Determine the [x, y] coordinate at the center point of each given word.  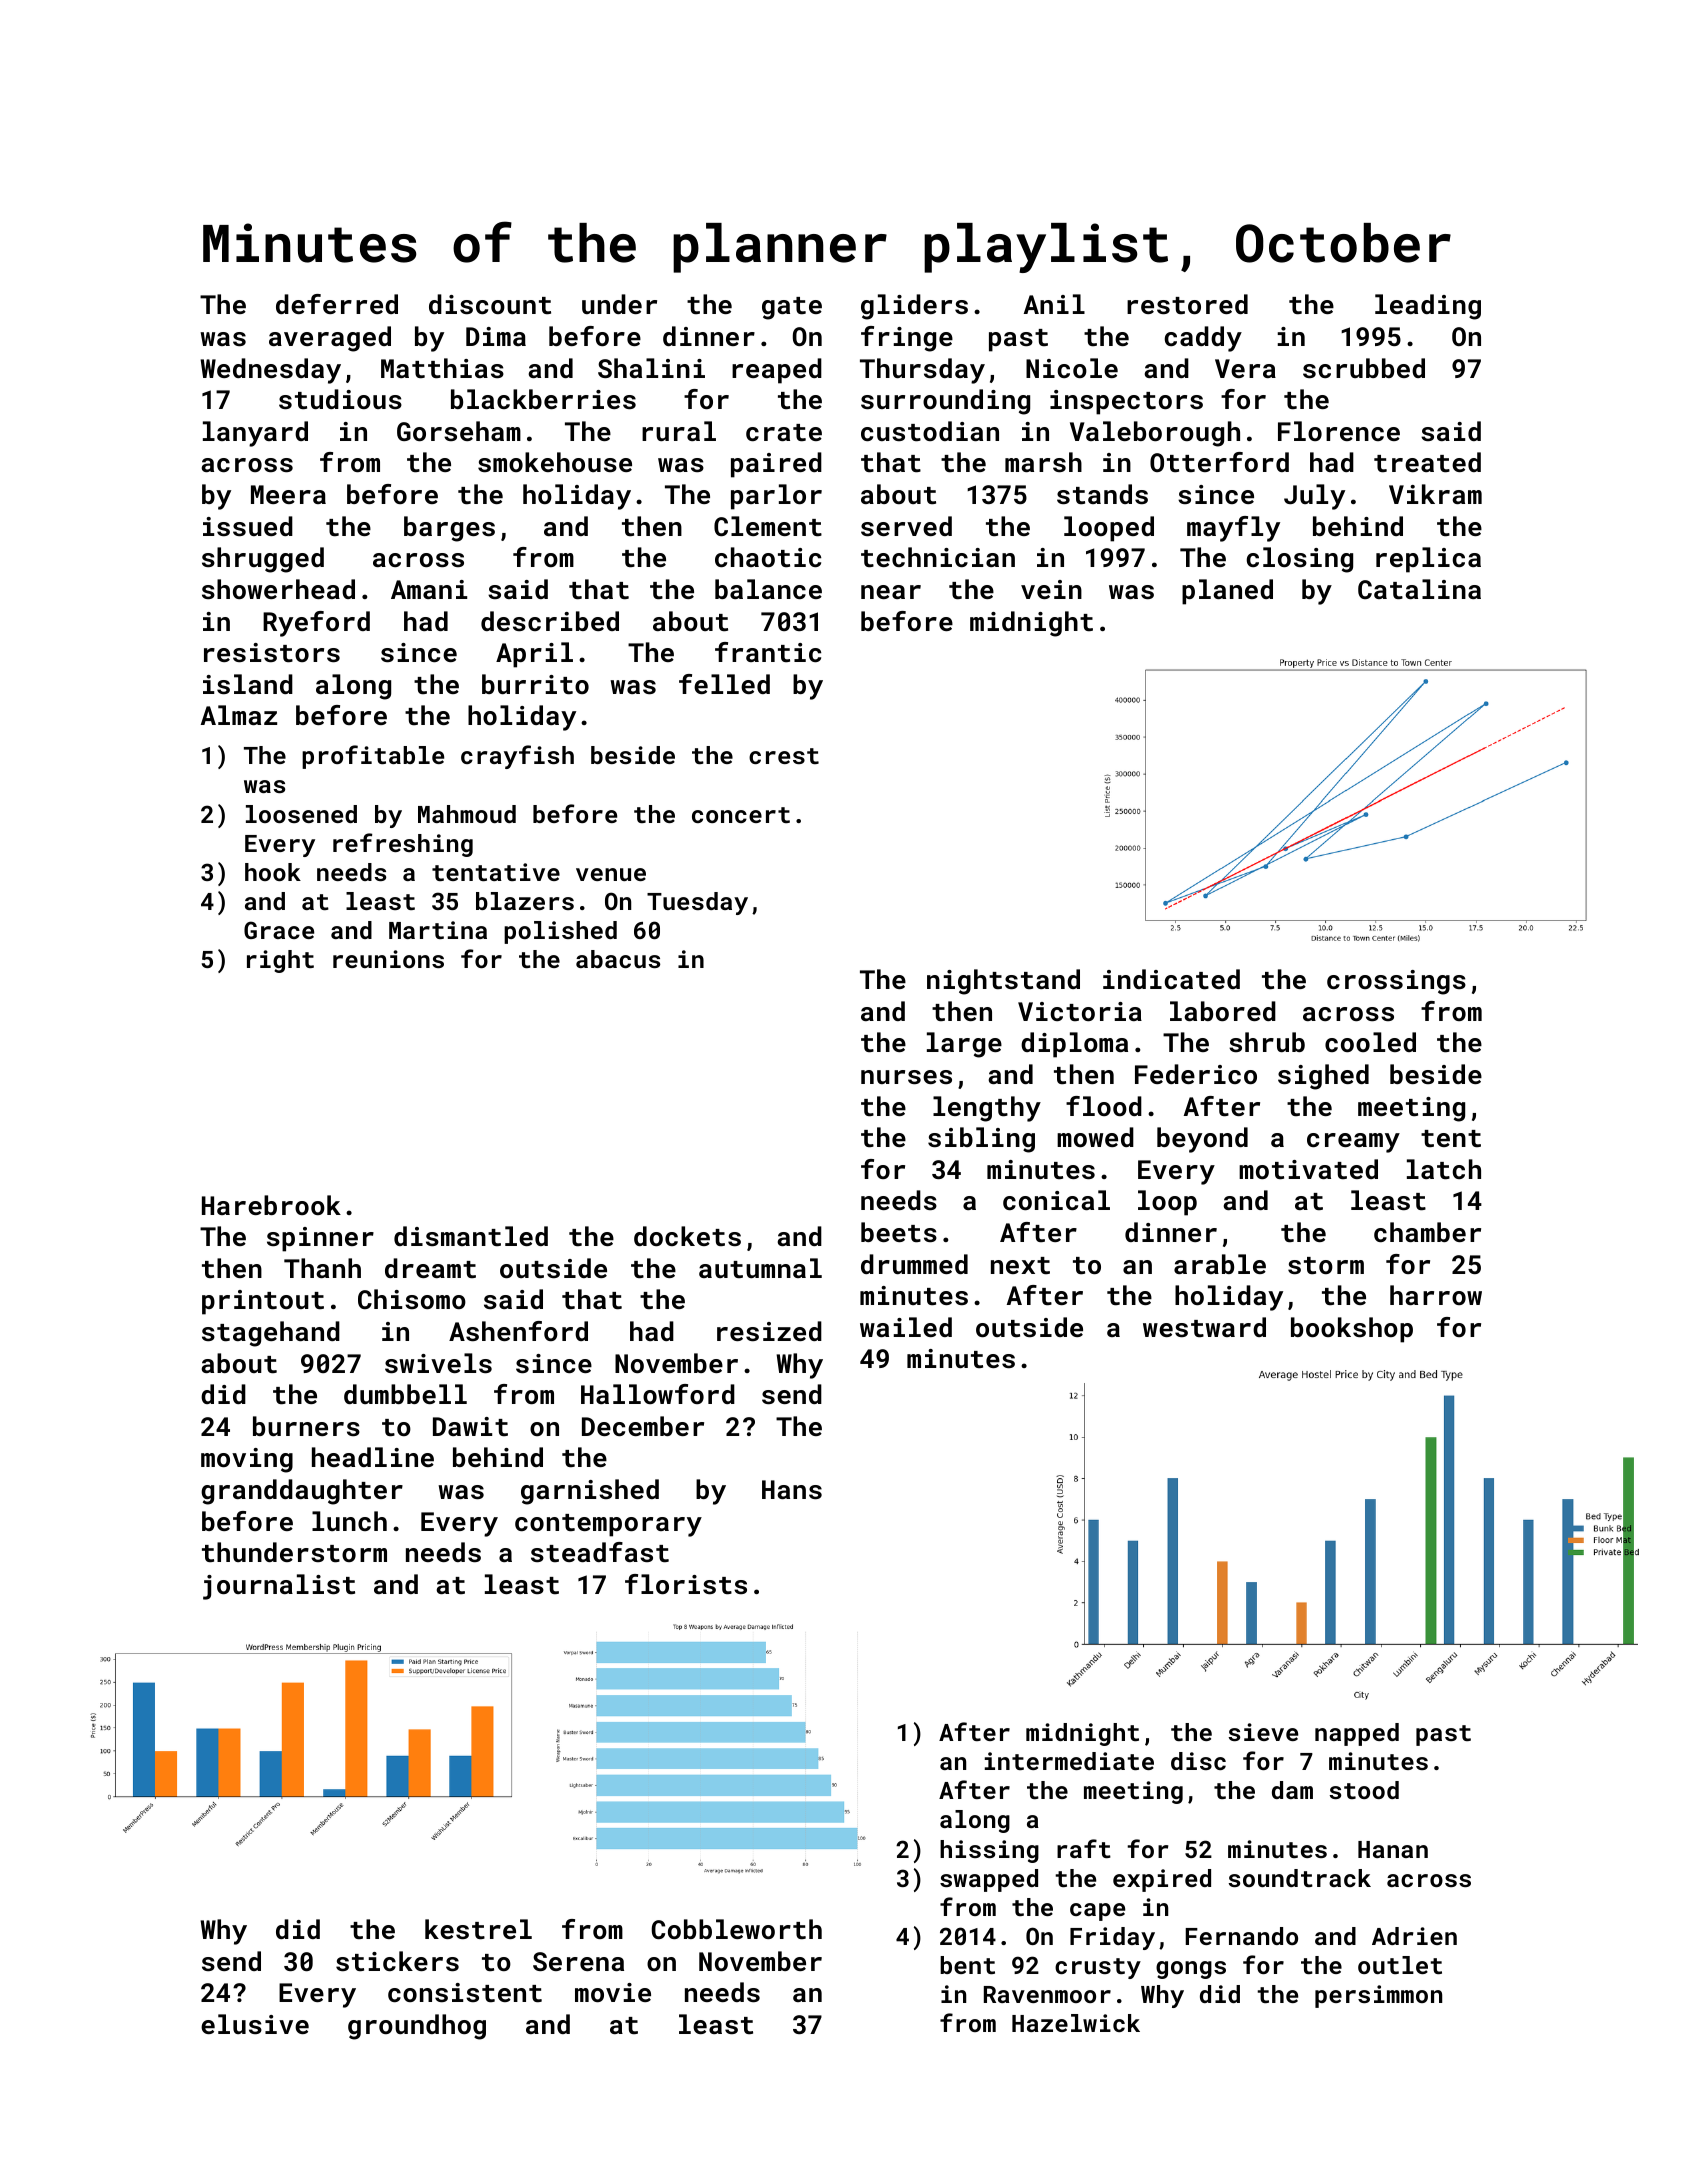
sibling [981, 1140]
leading [1428, 307]
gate [792, 308]
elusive [255, 2024]
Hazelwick [1076, 2023]
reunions [388, 959]
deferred [337, 304]
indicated [1171, 979]
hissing [989, 1851]
